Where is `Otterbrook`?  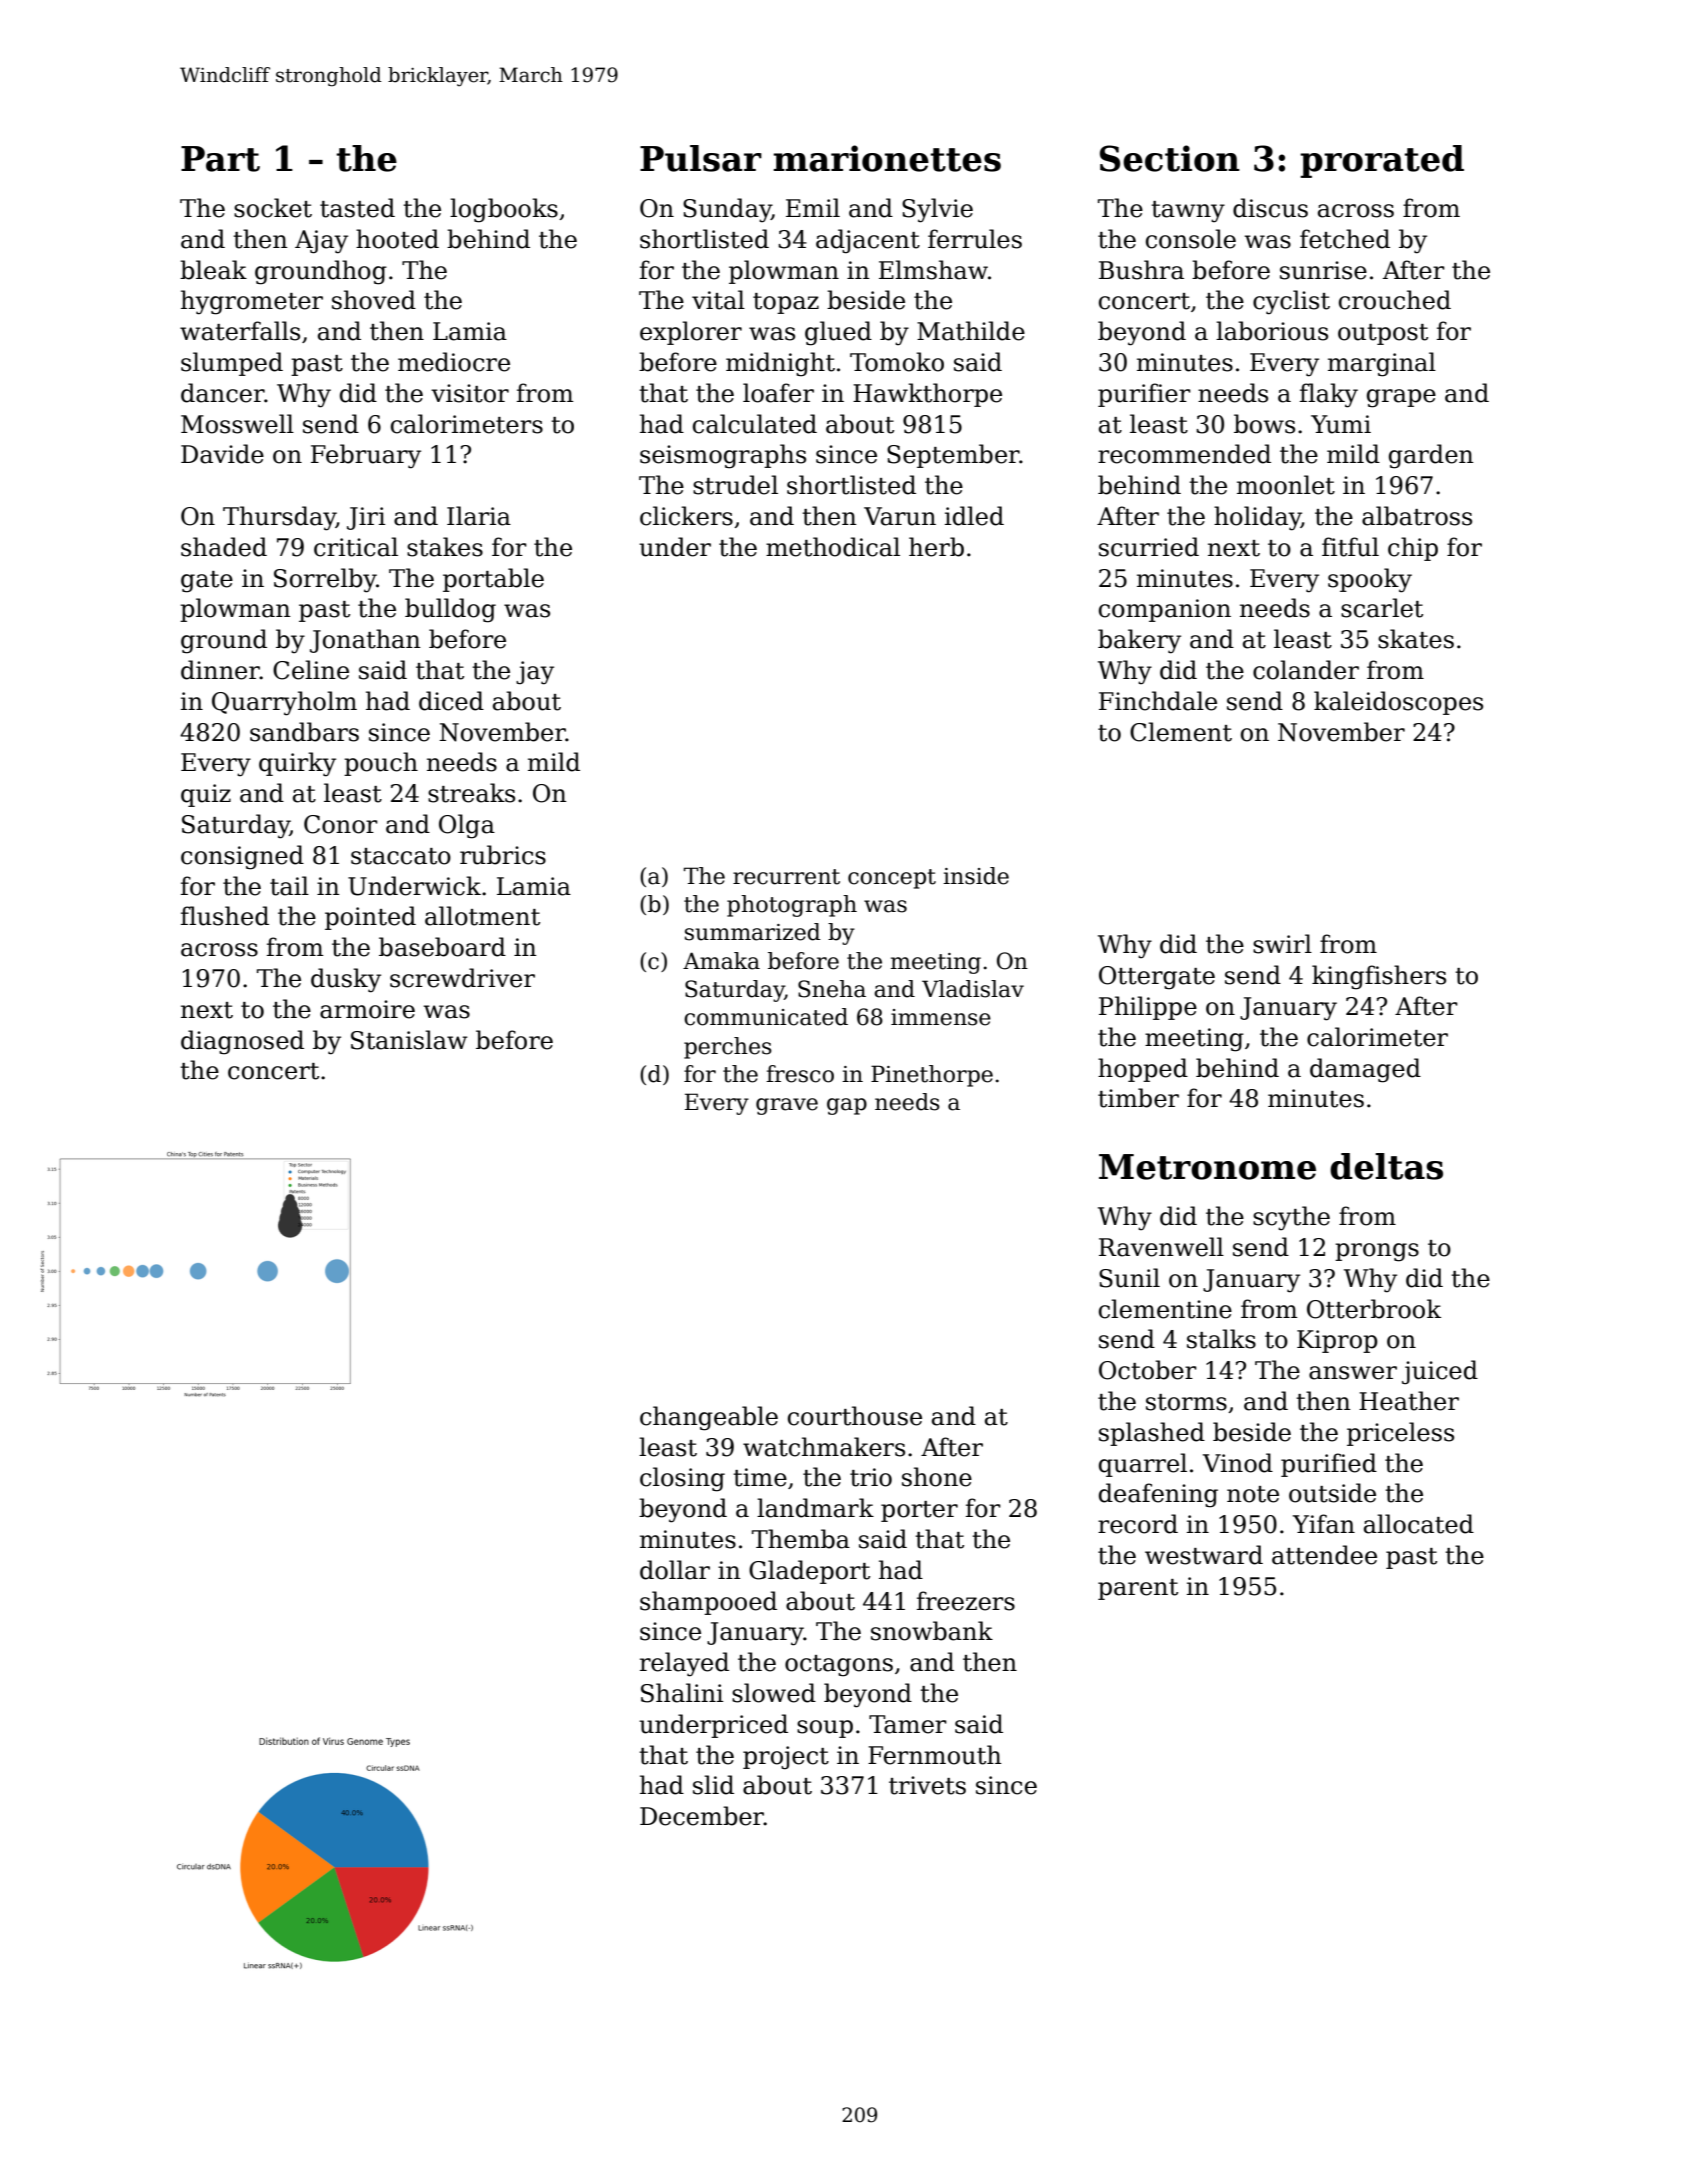
Otterbrook is located at coordinates (1374, 1309).
